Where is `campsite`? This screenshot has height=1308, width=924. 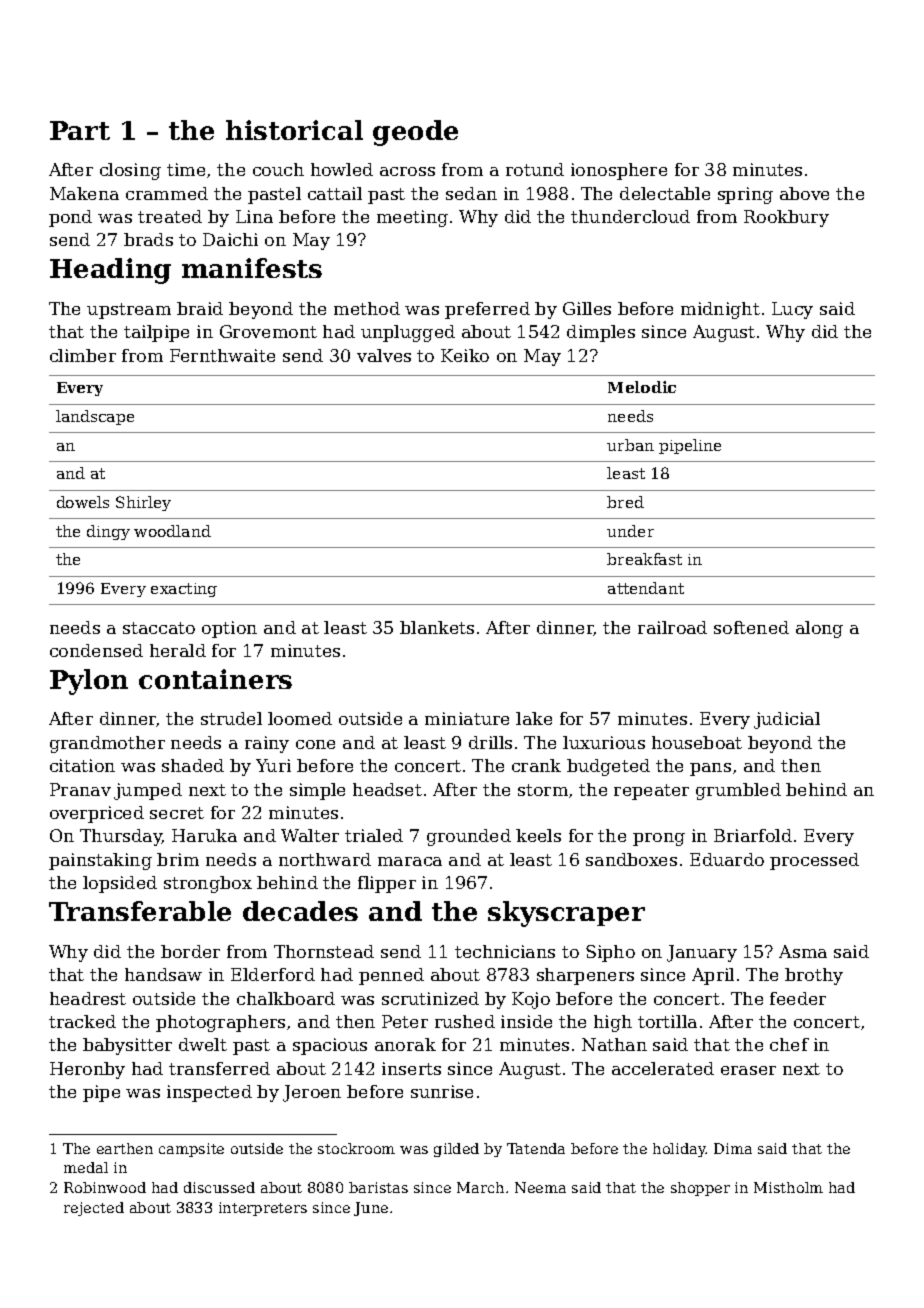
campsite is located at coordinates (191, 1150).
